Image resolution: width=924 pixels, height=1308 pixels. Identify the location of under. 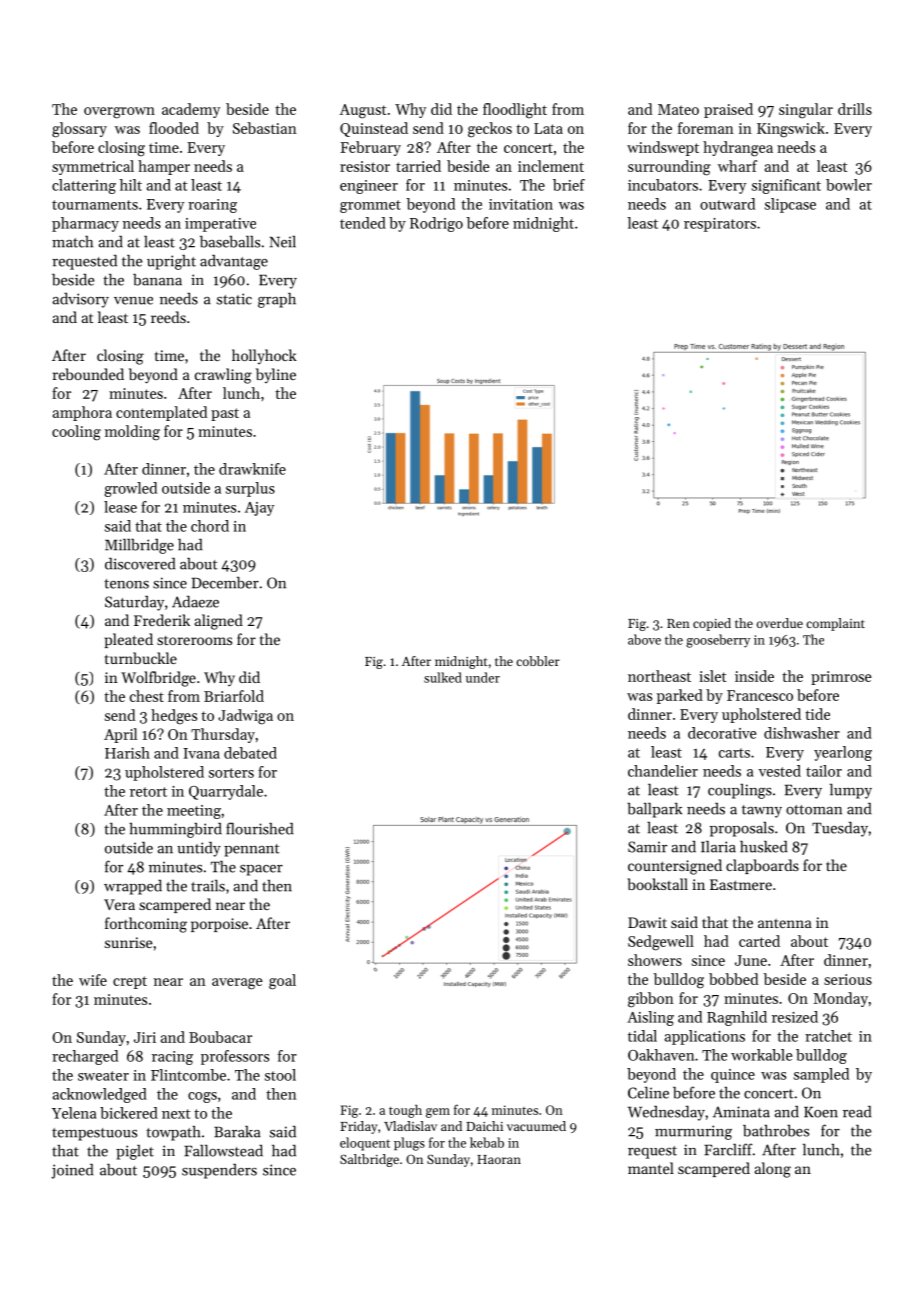
(483, 677).
